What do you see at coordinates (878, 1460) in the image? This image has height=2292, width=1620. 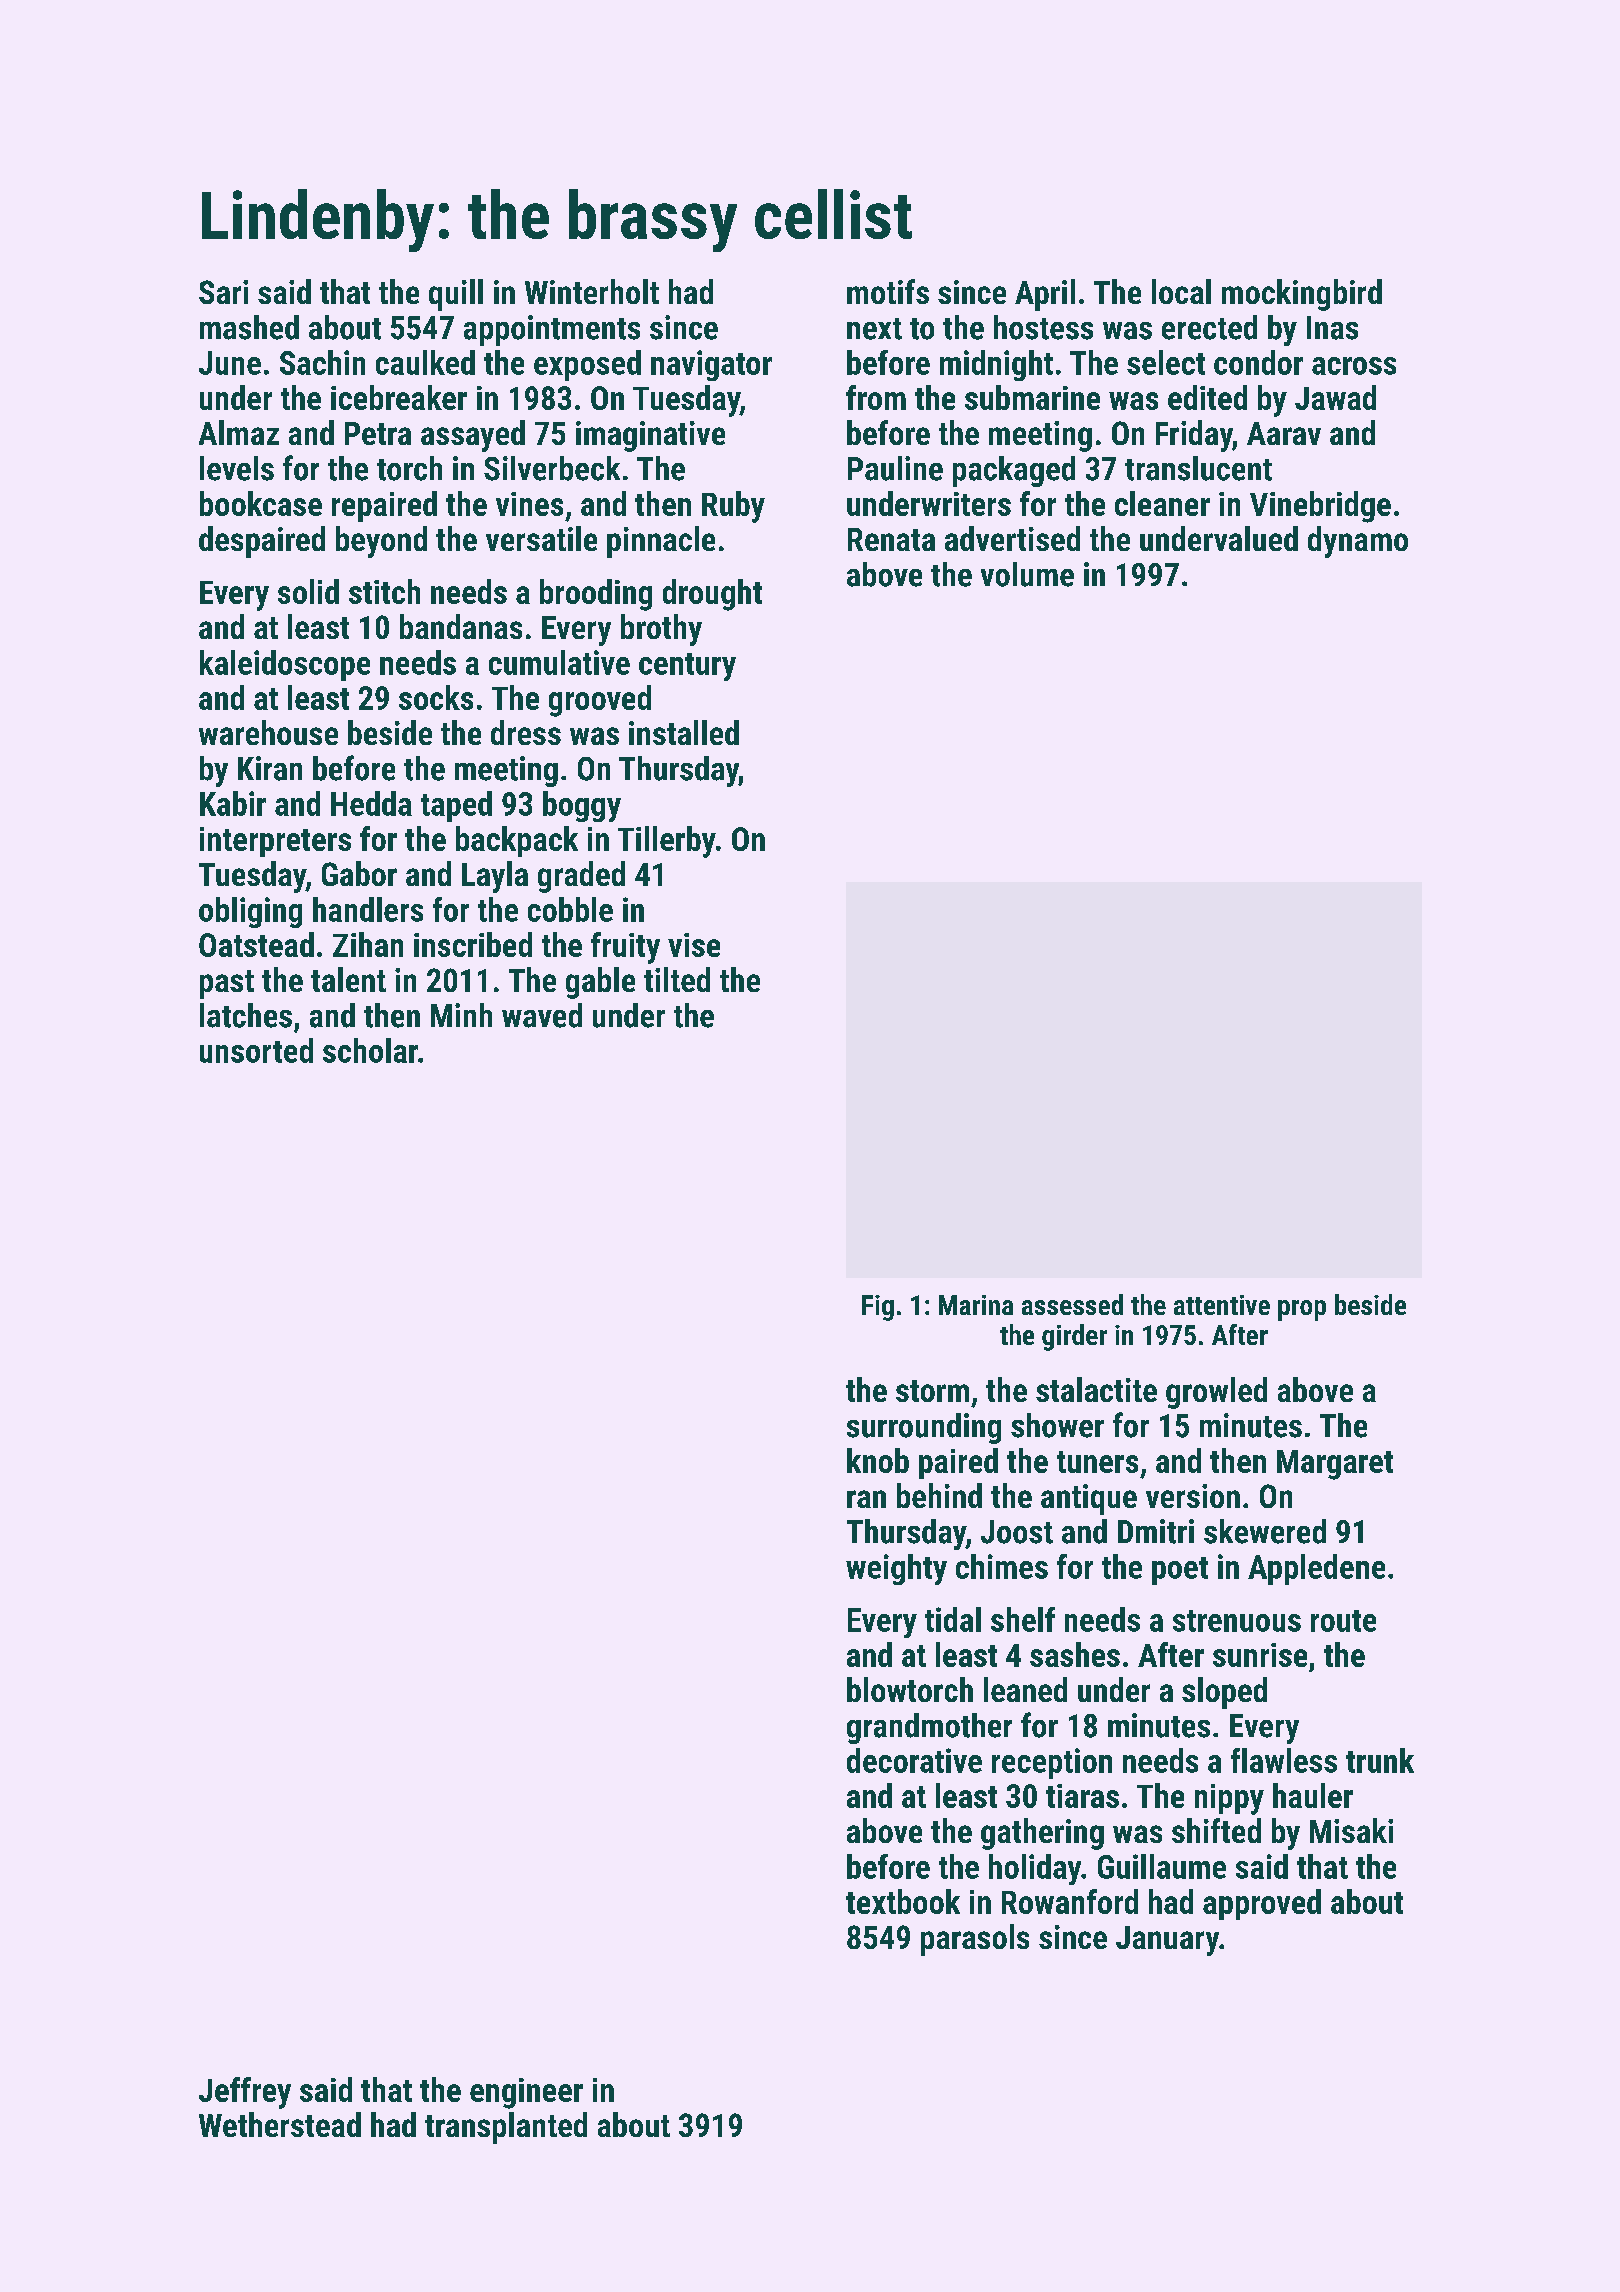 I see `knob` at bounding box center [878, 1460].
